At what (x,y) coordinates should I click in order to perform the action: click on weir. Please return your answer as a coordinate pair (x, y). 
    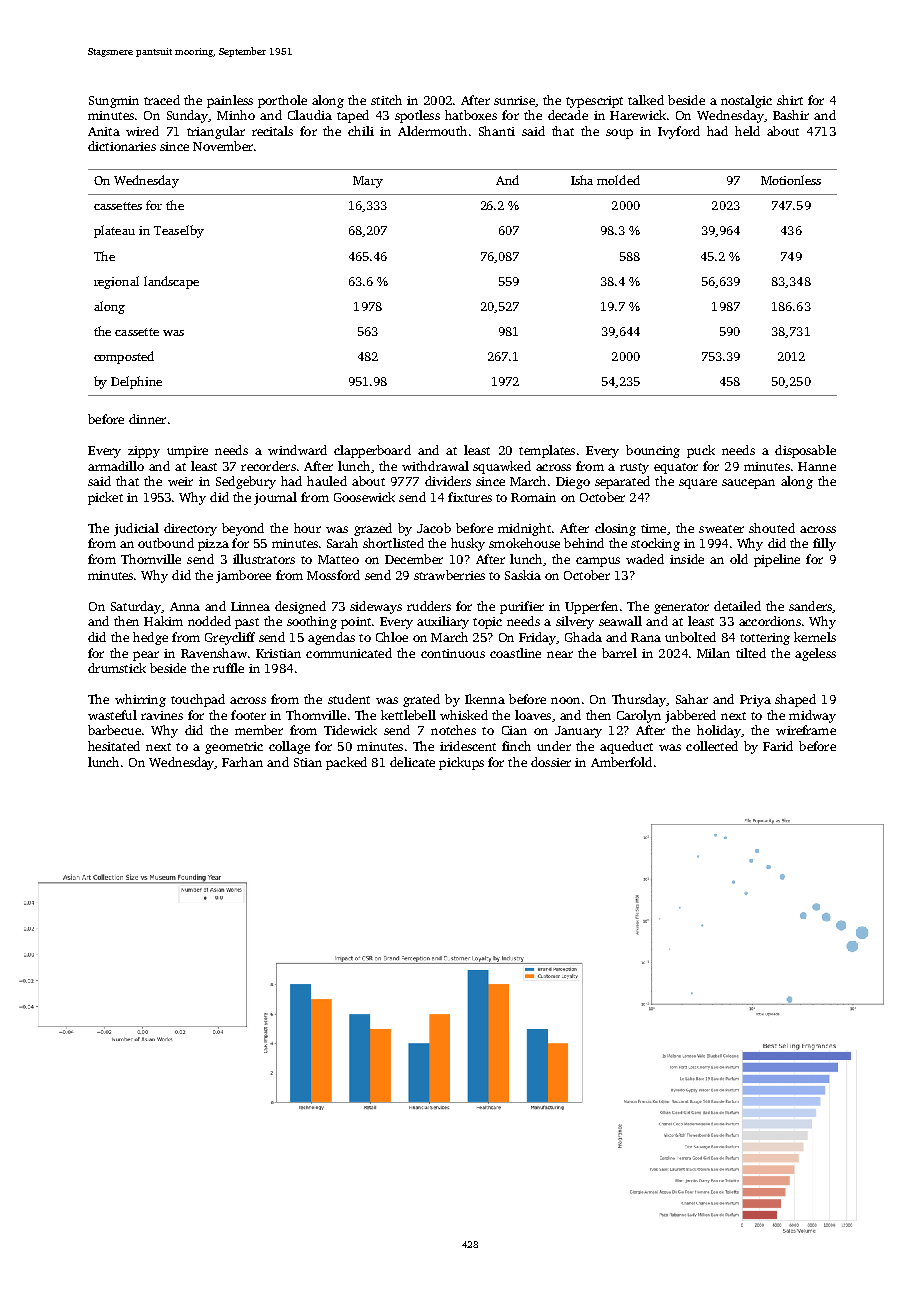
    Looking at the image, I should click on (180, 481).
